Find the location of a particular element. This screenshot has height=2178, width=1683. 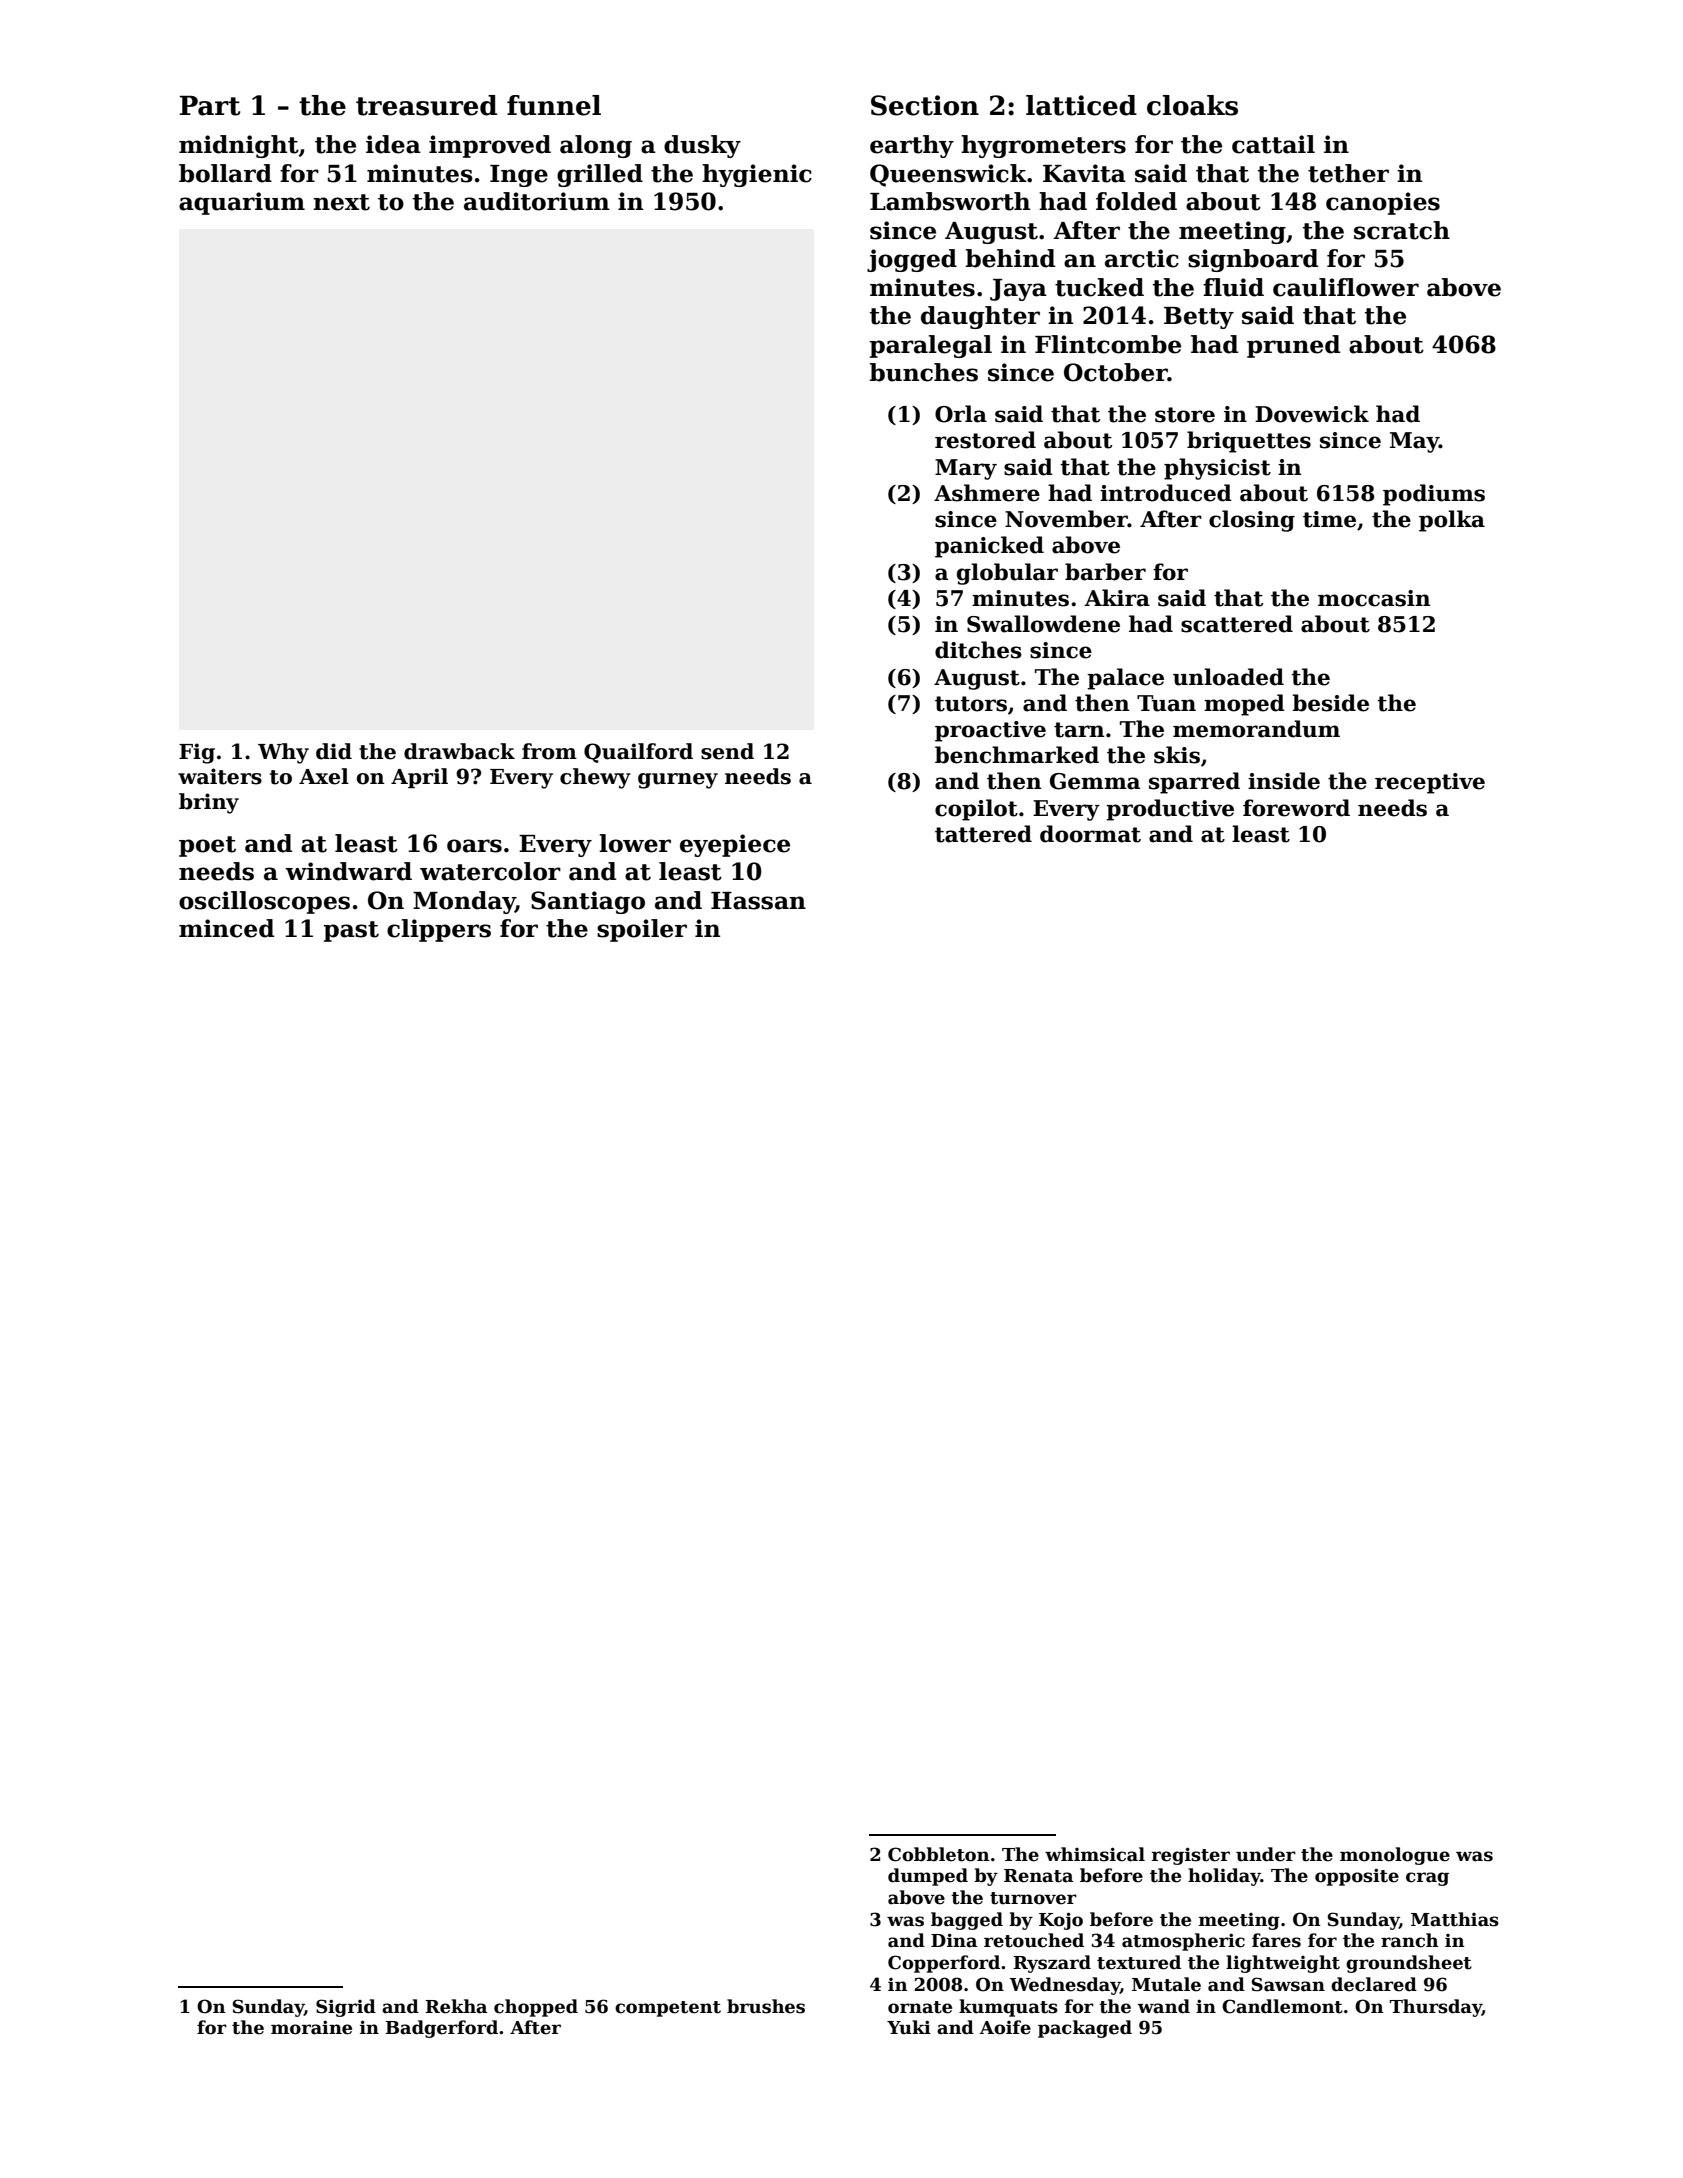

Part is located at coordinates (210, 105).
